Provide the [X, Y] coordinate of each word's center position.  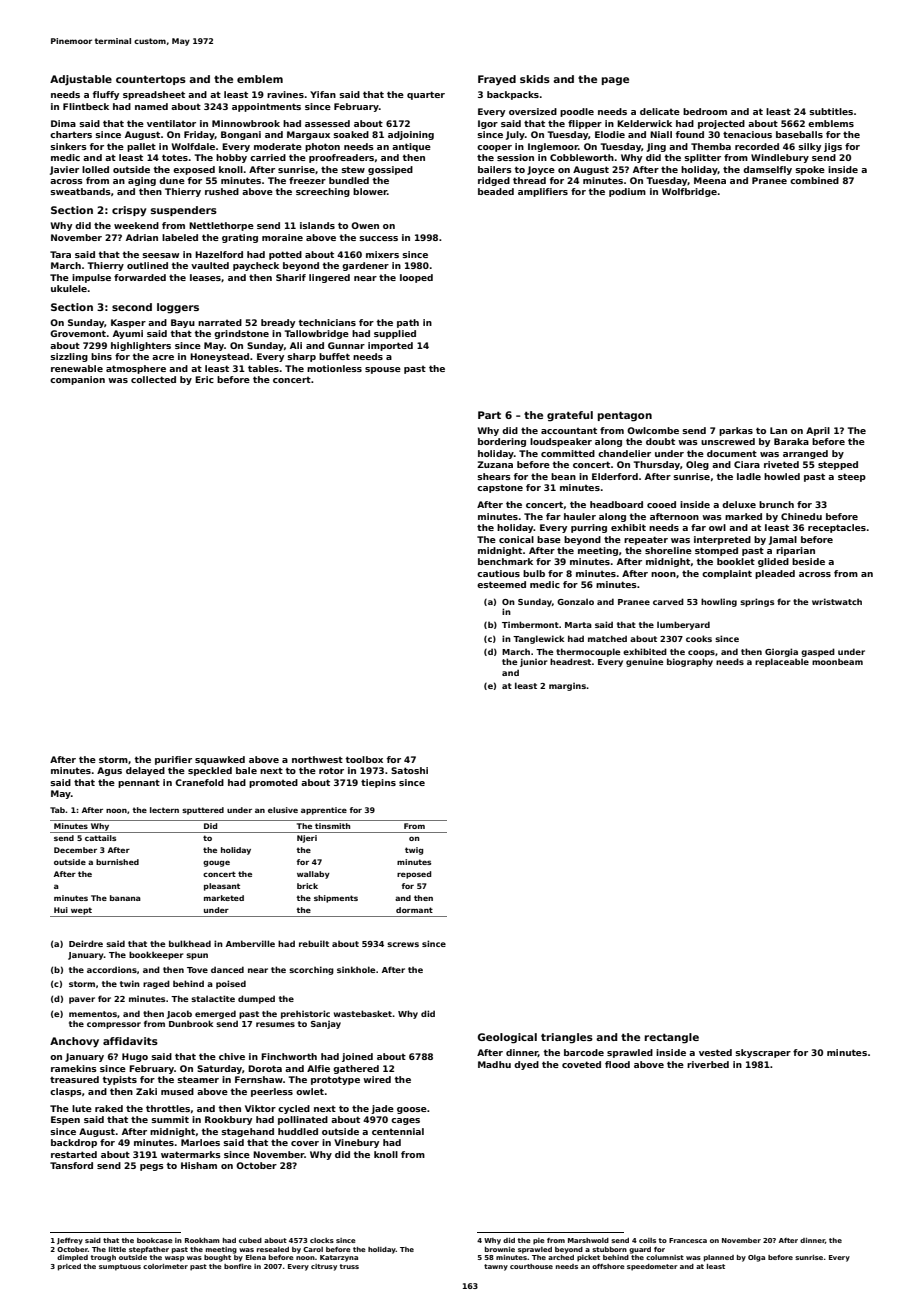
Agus [109, 771]
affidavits [130, 1041]
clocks [322, 1240]
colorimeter [165, 1266]
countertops [151, 80]
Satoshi [409, 770]
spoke [810, 170]
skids [535, 79]
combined [814, 180]
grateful [570, 416]
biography [690, 662]
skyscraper [763, 1053]
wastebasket [363, 1013]
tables [263, 368]
